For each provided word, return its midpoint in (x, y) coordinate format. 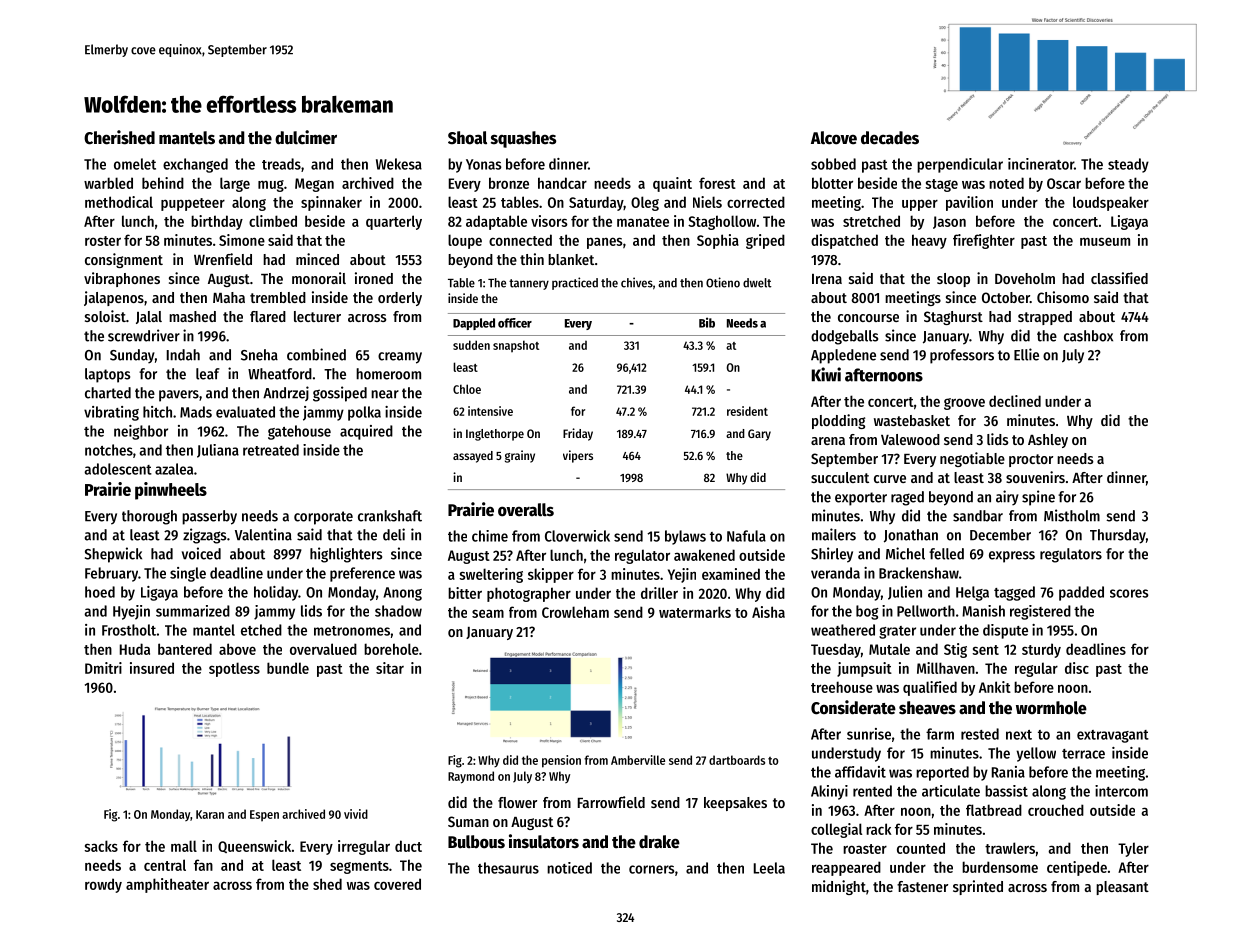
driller (659, 593)
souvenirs (1035, 477)
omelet (135, 164)
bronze (509, 183)
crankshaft (390, 516)
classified (1119, 278)
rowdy (103, 885)
